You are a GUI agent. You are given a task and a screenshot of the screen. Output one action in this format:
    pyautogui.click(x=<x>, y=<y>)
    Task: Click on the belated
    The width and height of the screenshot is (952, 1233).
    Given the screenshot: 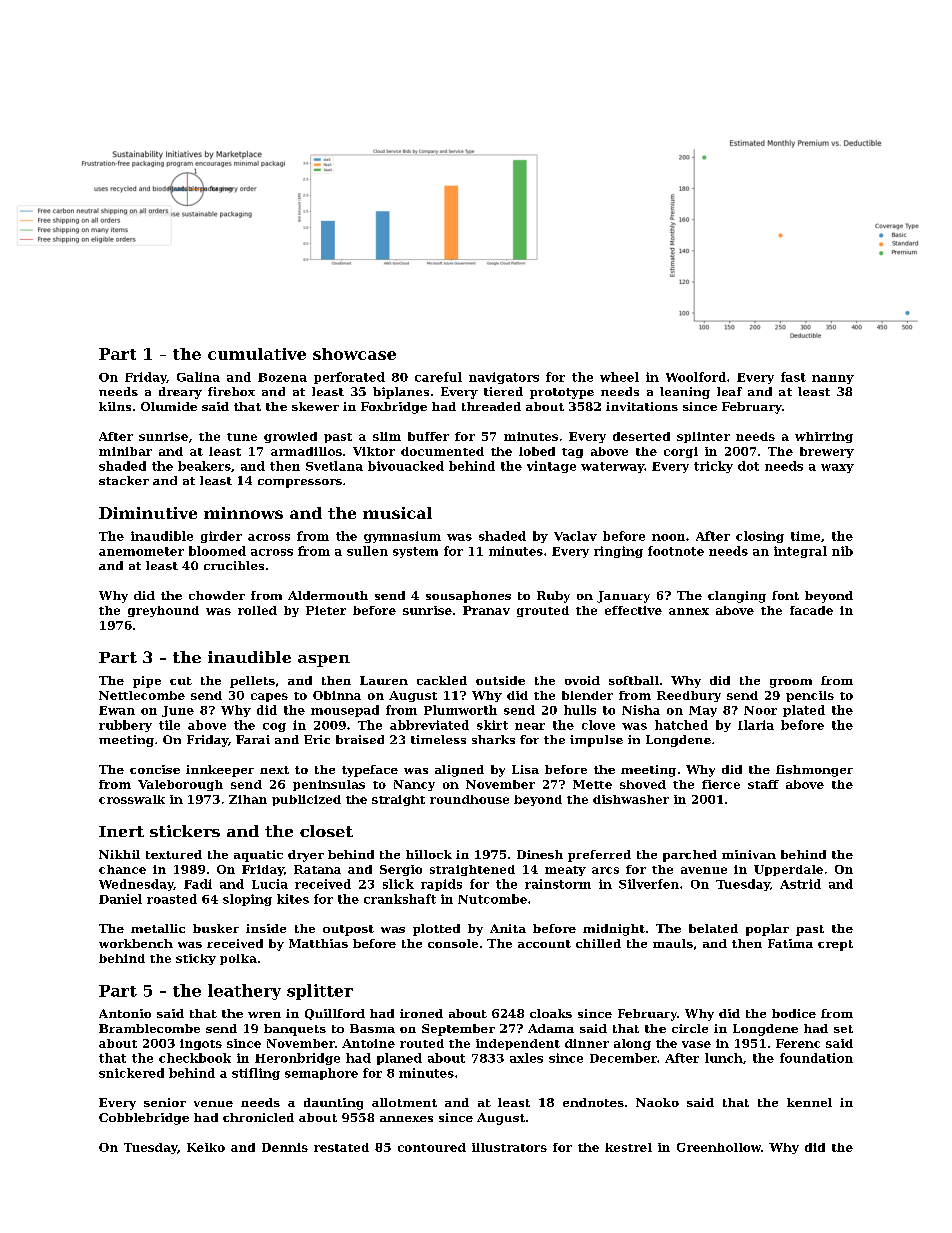 What is the action you would take?
    pyautogui.click(x=713, y=928)
